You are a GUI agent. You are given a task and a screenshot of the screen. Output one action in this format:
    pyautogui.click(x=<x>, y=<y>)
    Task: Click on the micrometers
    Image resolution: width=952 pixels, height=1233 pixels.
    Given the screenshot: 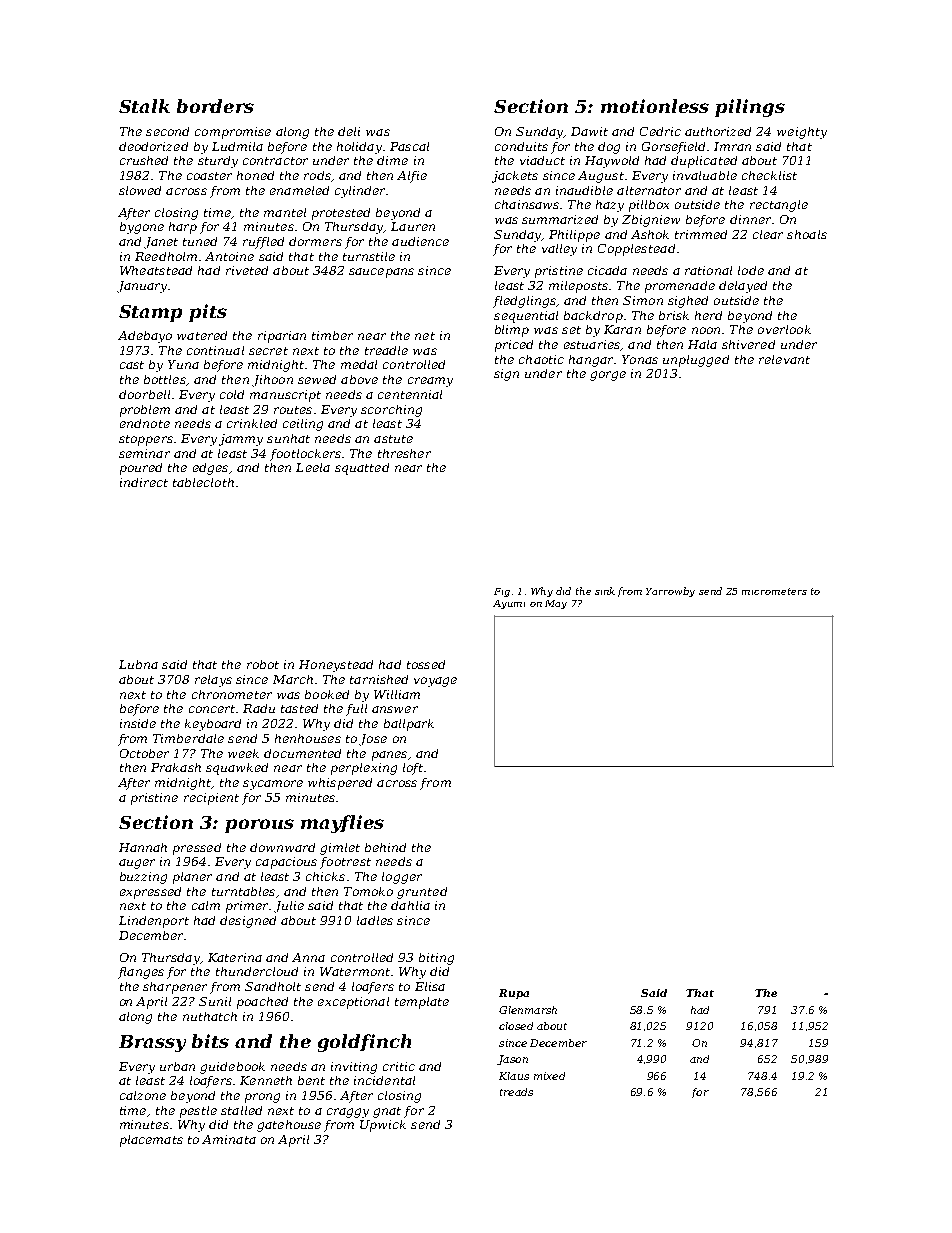 What is the action you would take?
    pyautogui.click(x=774, y=591)
